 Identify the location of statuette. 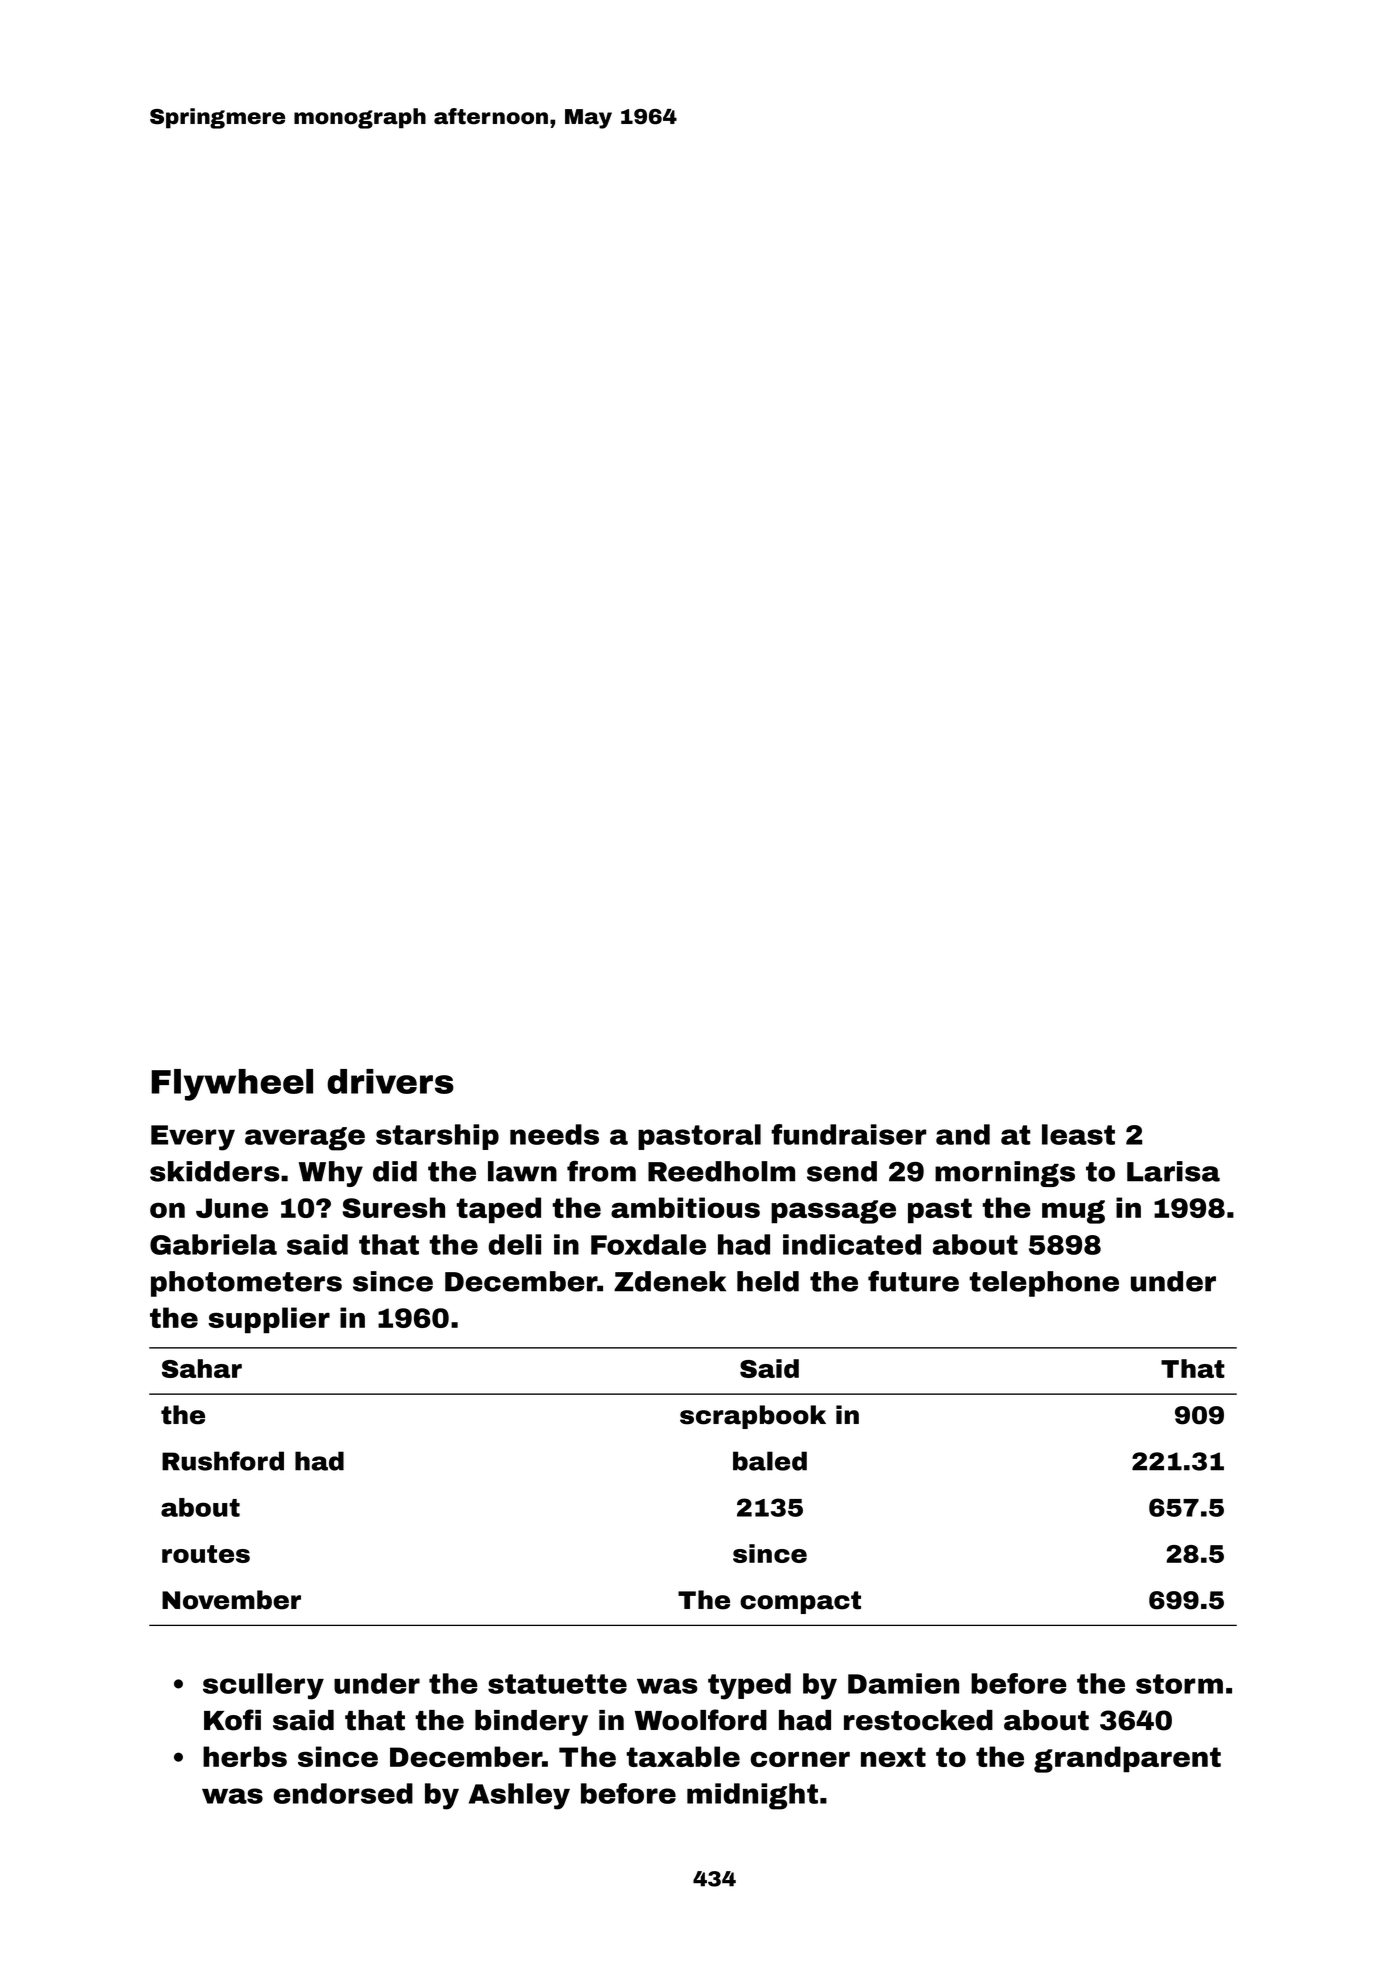
(557, 1684).
